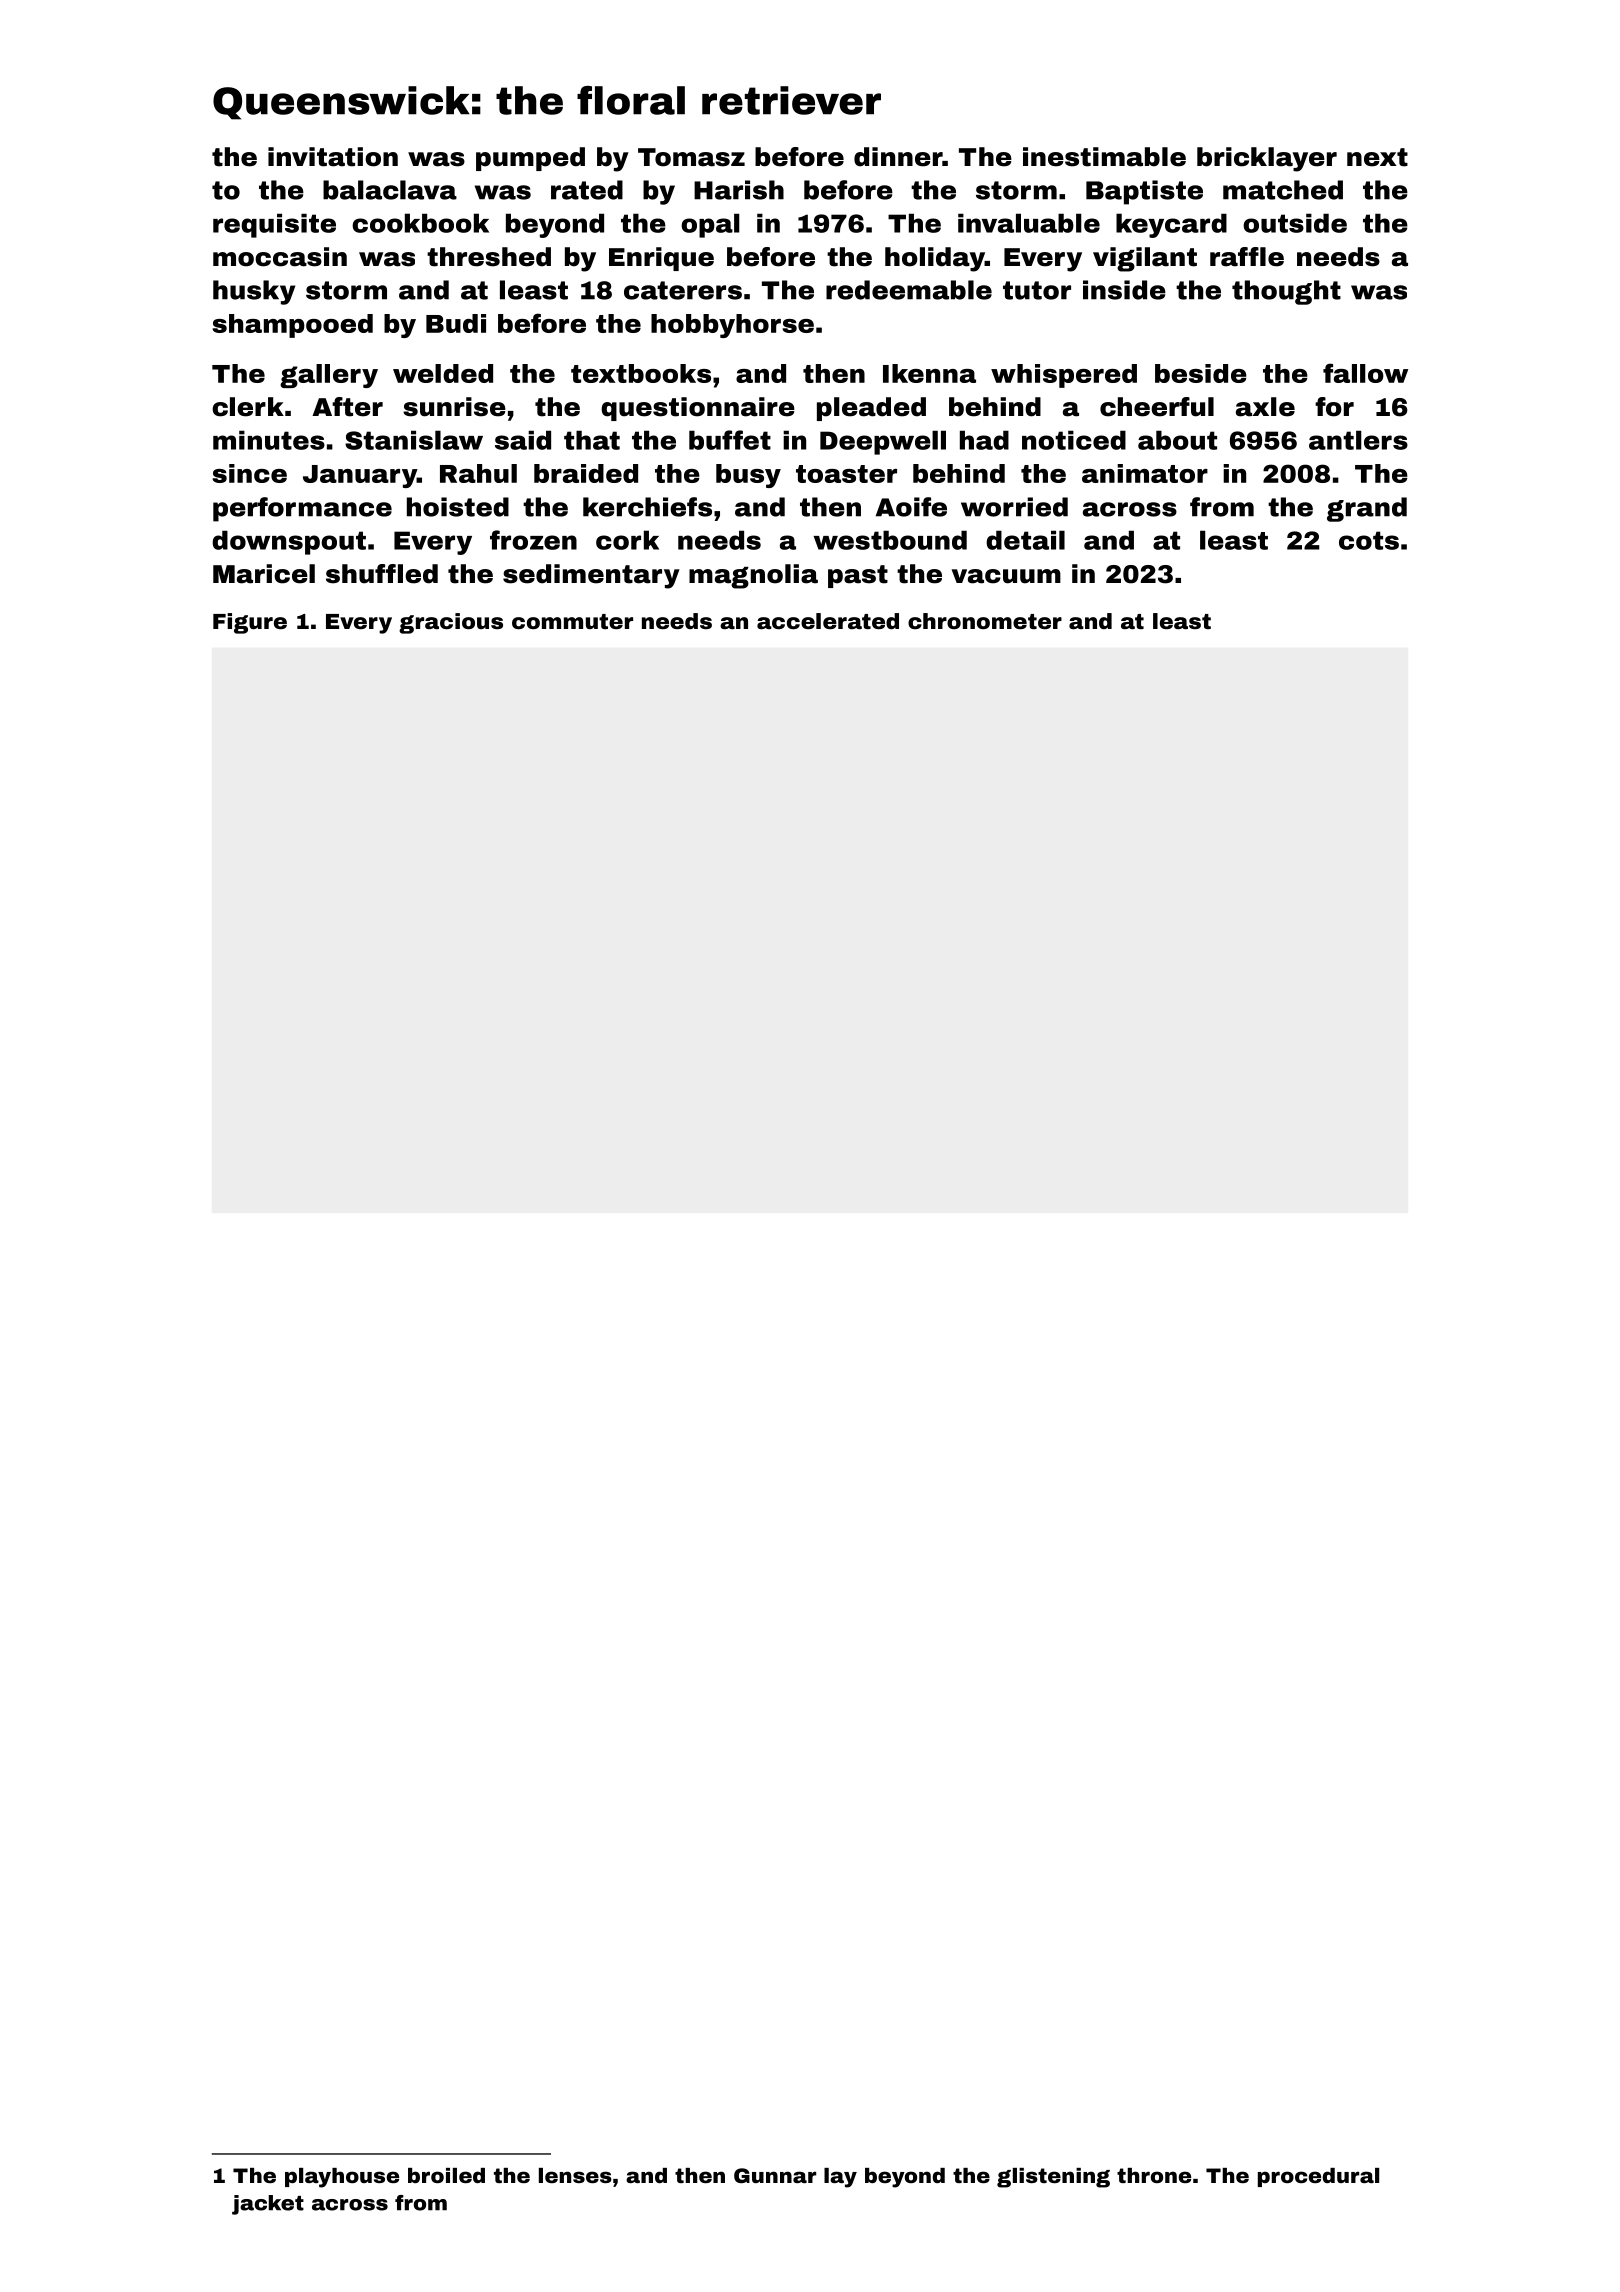 The image size is (1620, 2292). What do you see at coordinates (572, 622) in the image?
I see `commuter` at bounding box center [572, 622].
